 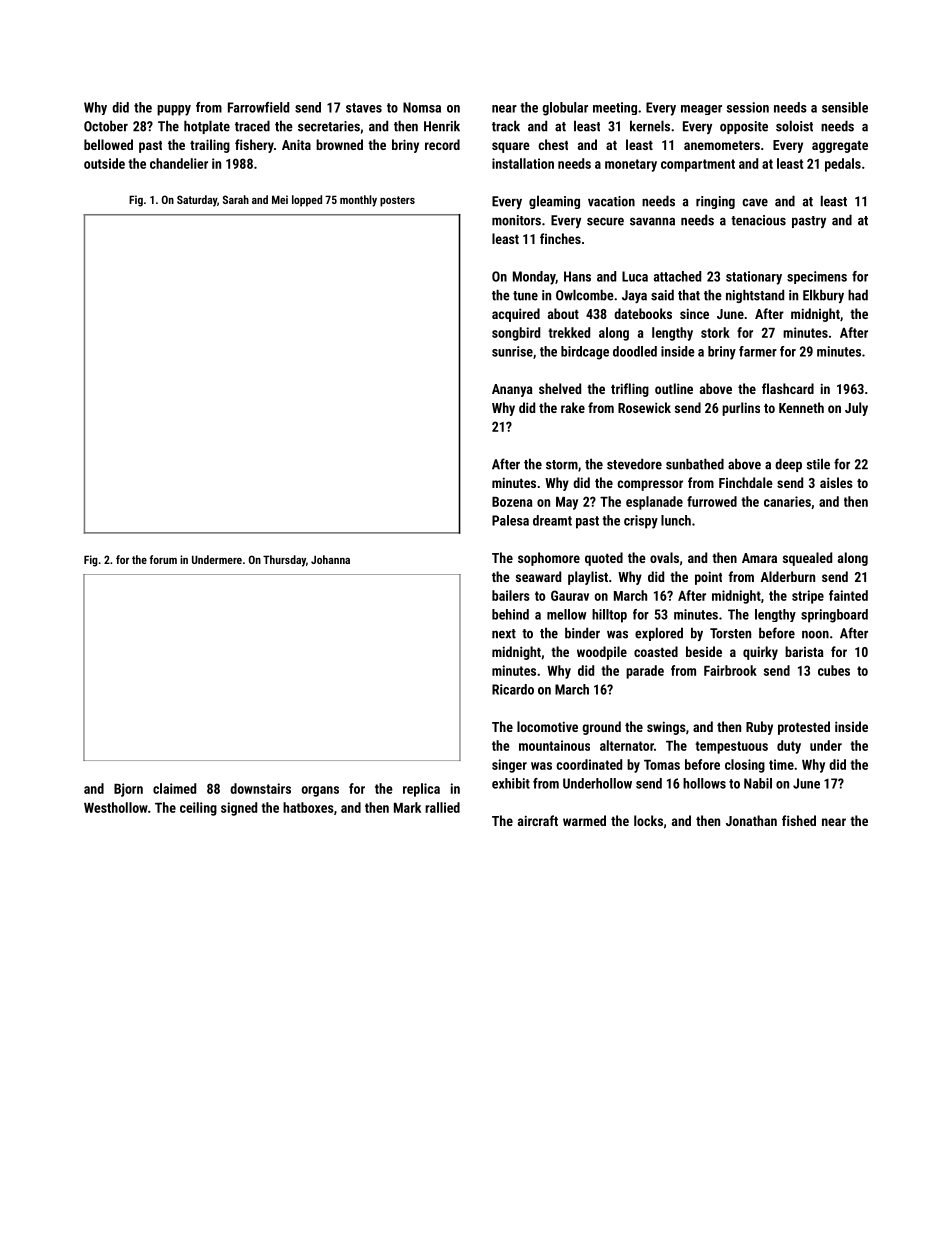 What do you see at coordinates (799, 820) in the screenshot?
I see `fished` at bounding box center [799, 820].
